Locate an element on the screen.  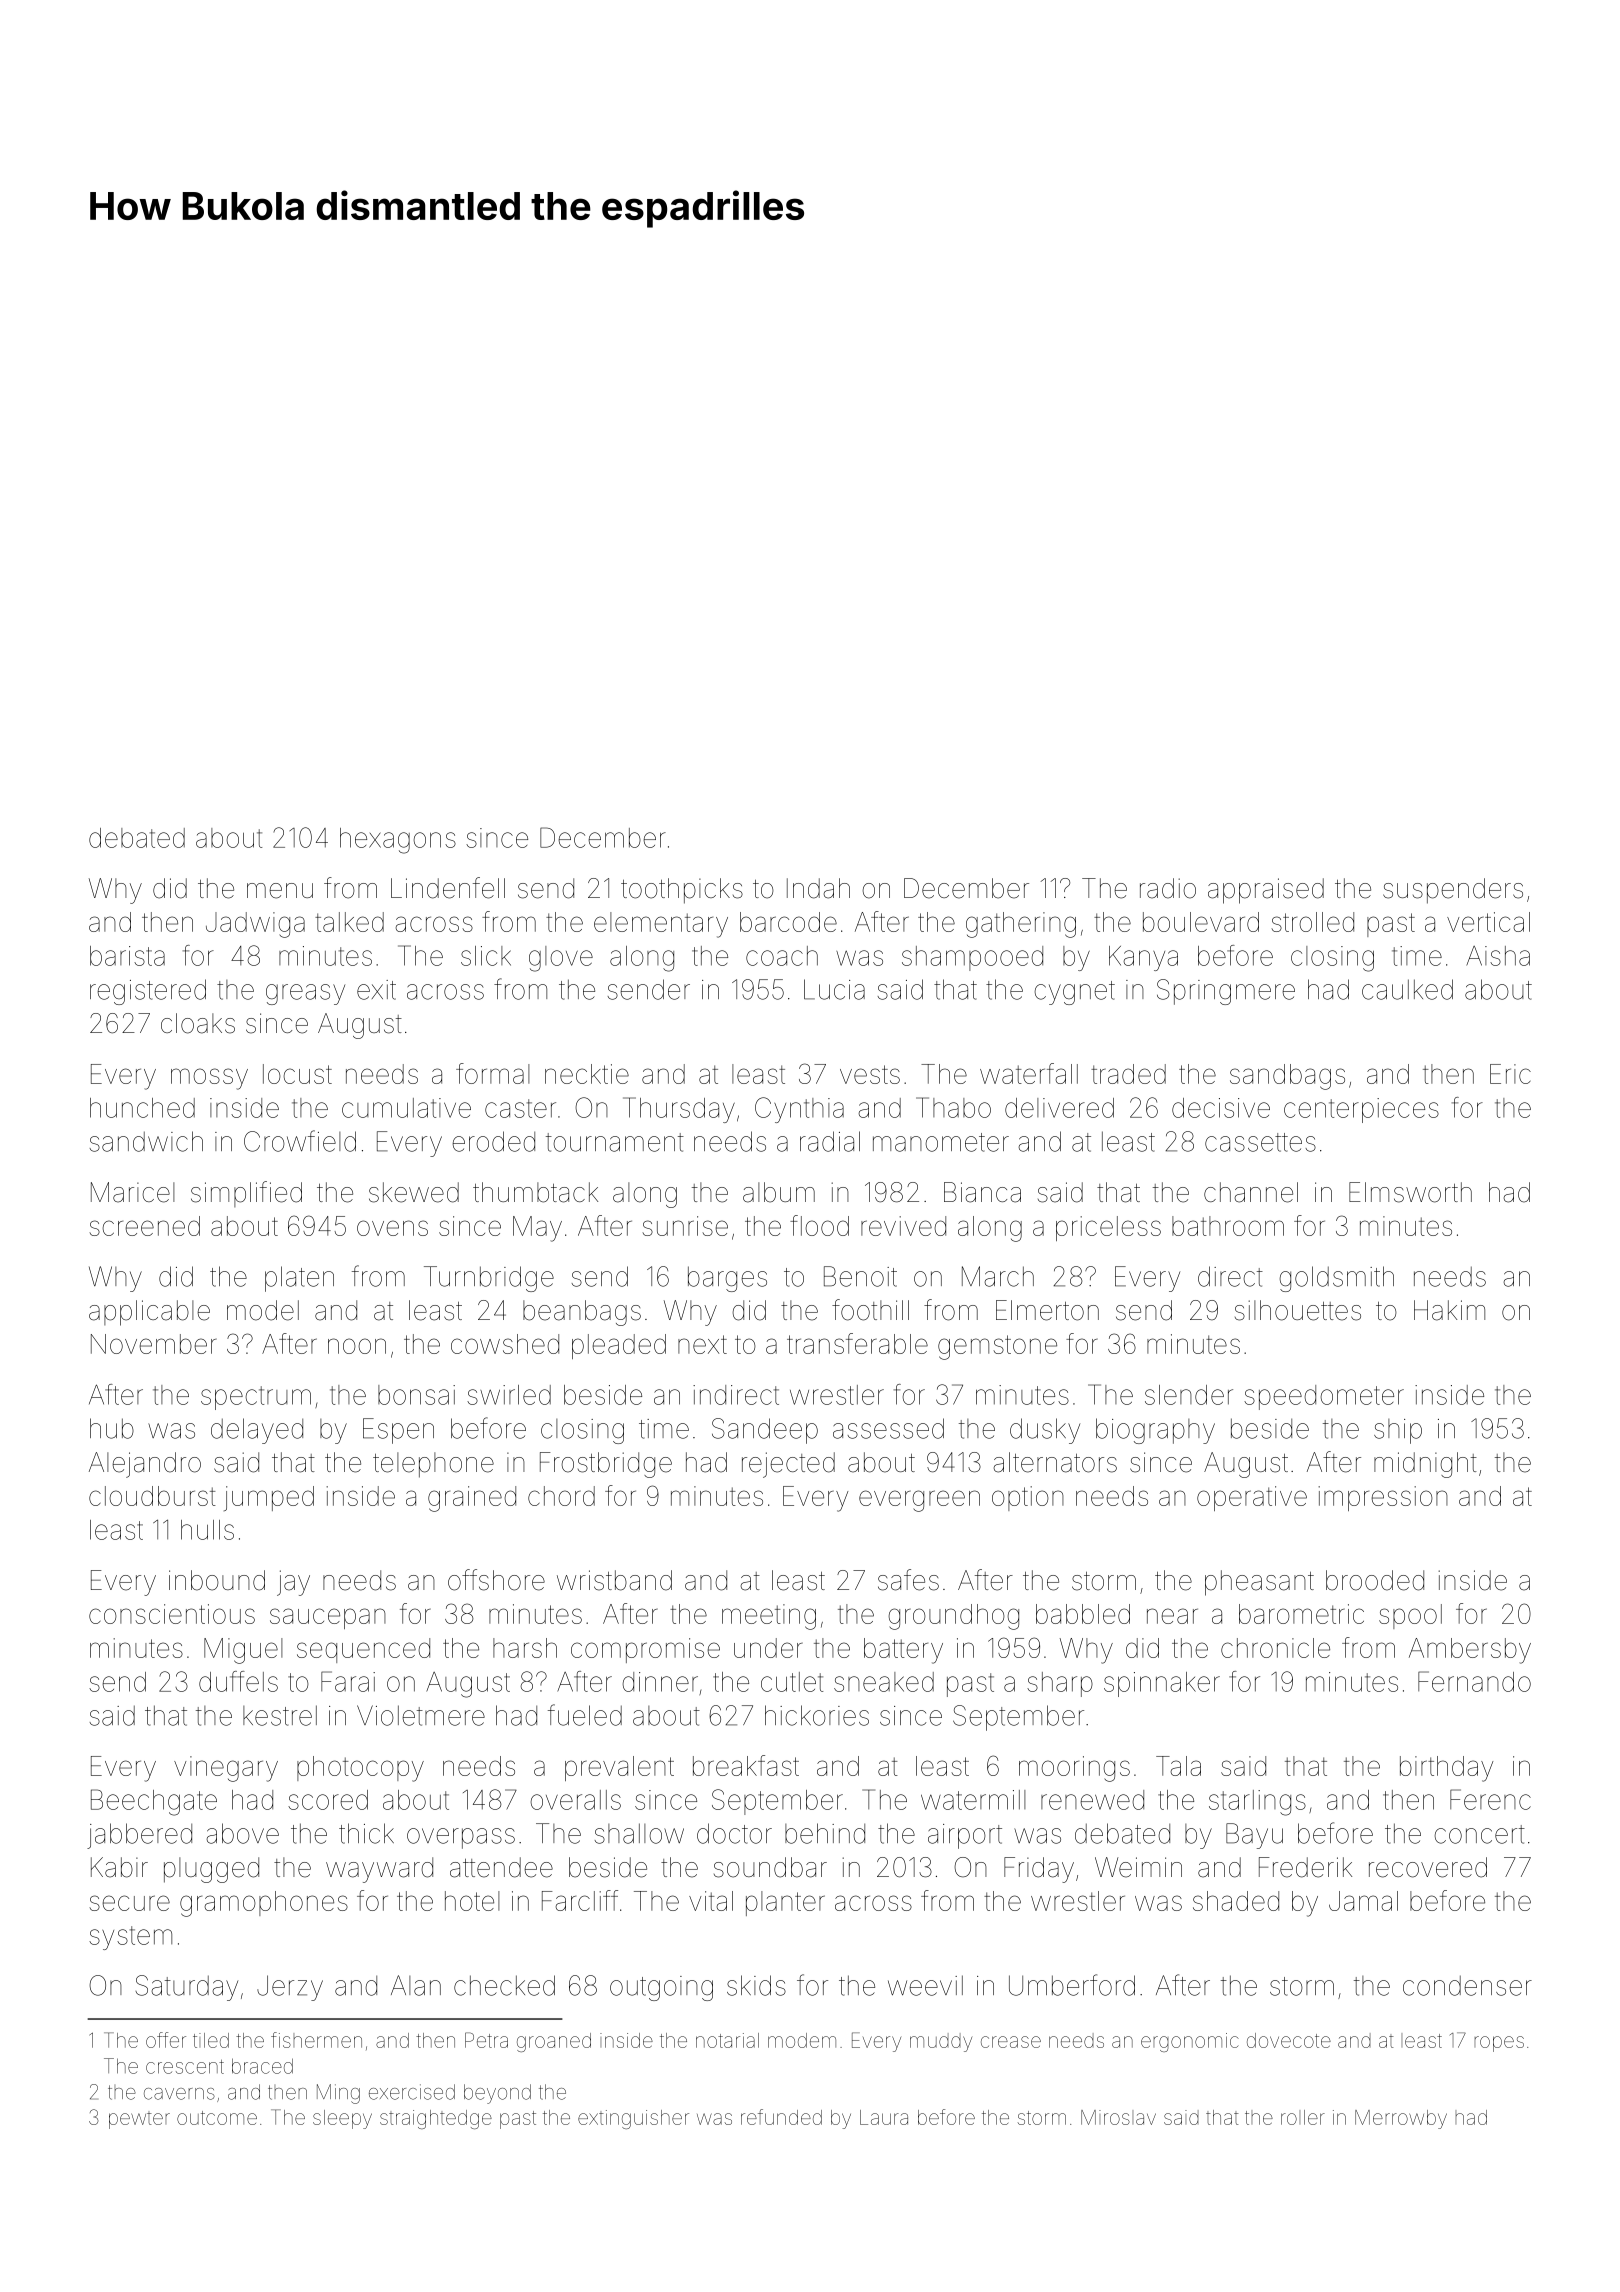
cassettes is located at coordinates (1260, 1142).
